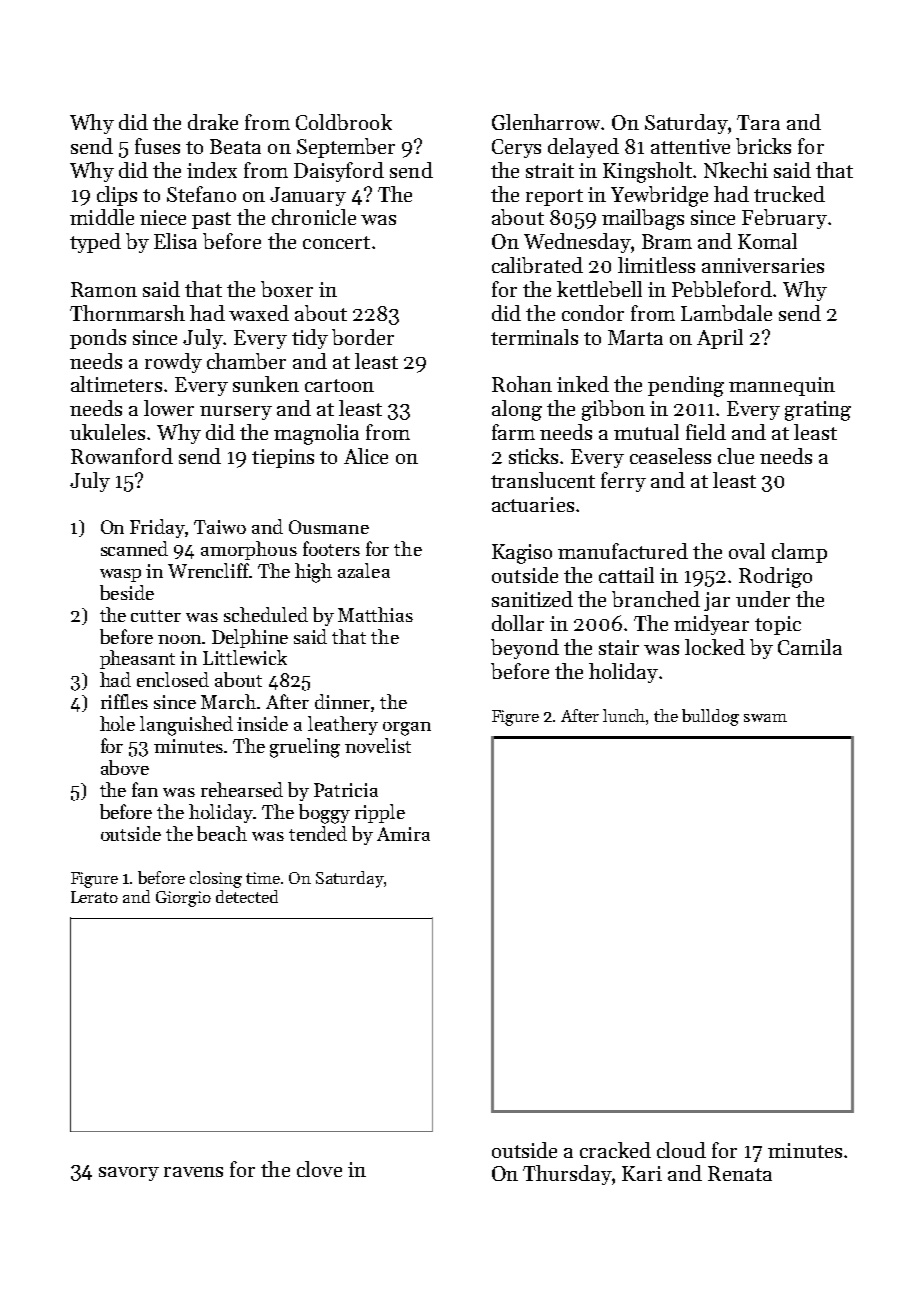 The height and width of the screenshot is (1311, 924). I want to click on above, so click(125, 767).
